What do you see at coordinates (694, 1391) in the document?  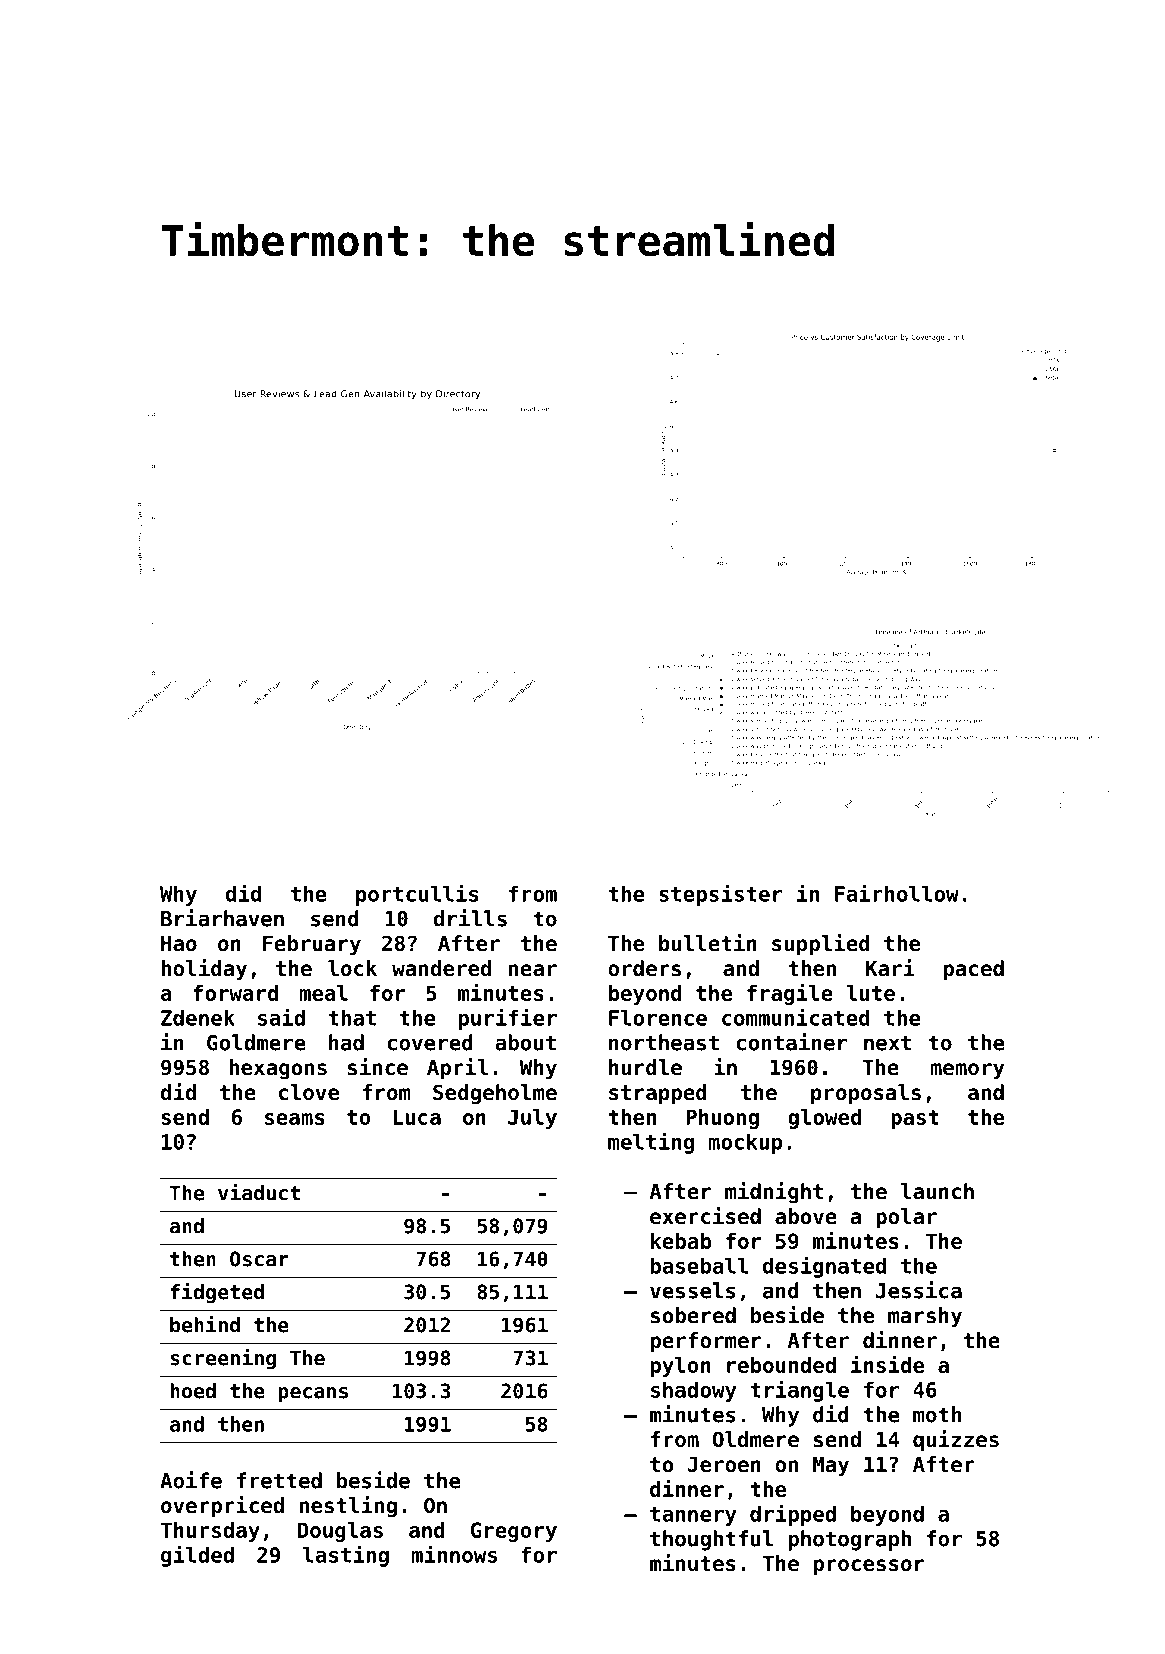 I see `shadowy` at bounding box center [694, 1391].
